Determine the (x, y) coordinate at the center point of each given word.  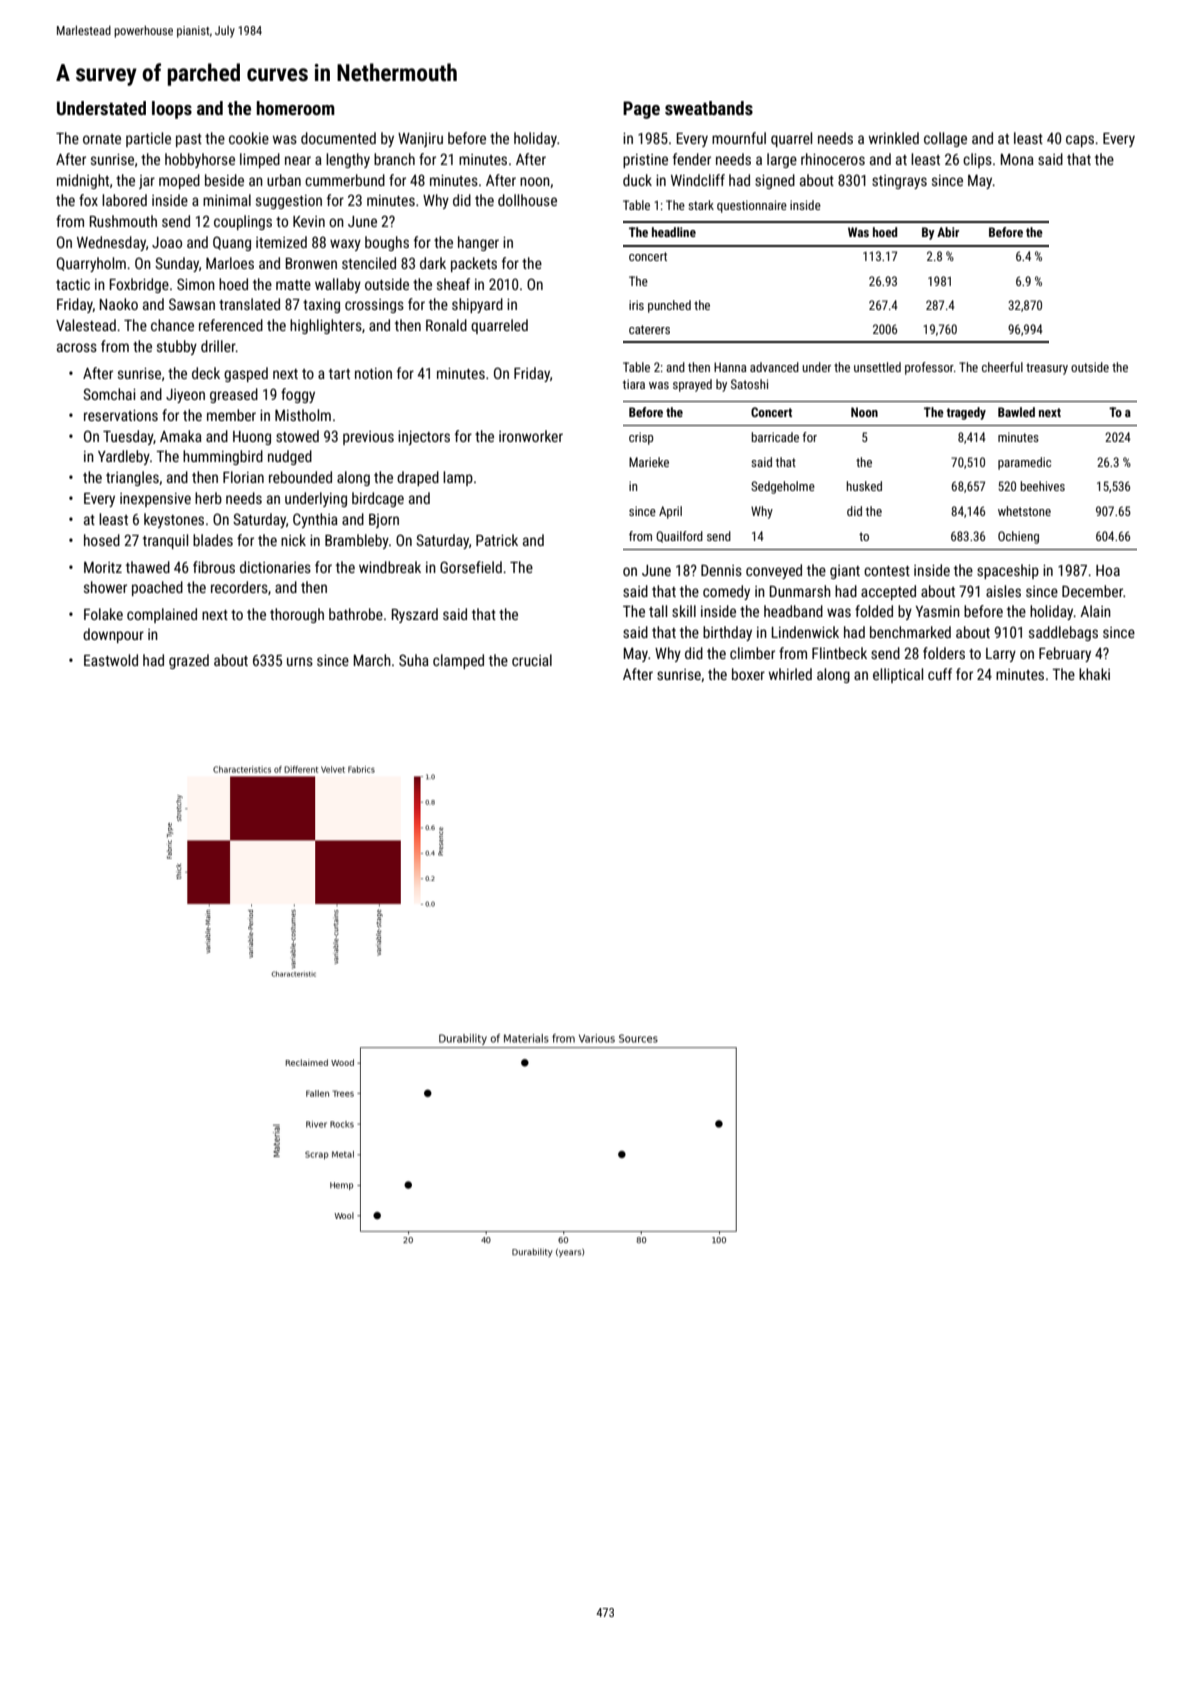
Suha (414, 660)
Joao (167, 242)
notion (373, 373)
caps (1080, 141)
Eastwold (111, 660)
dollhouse (527, 200)
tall (658, 611)
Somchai (109, 394)
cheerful (1002, 367)
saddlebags (1063, 633)
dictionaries (275, 567)
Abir (948, 232)
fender (692, 159)
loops (172, 110)
